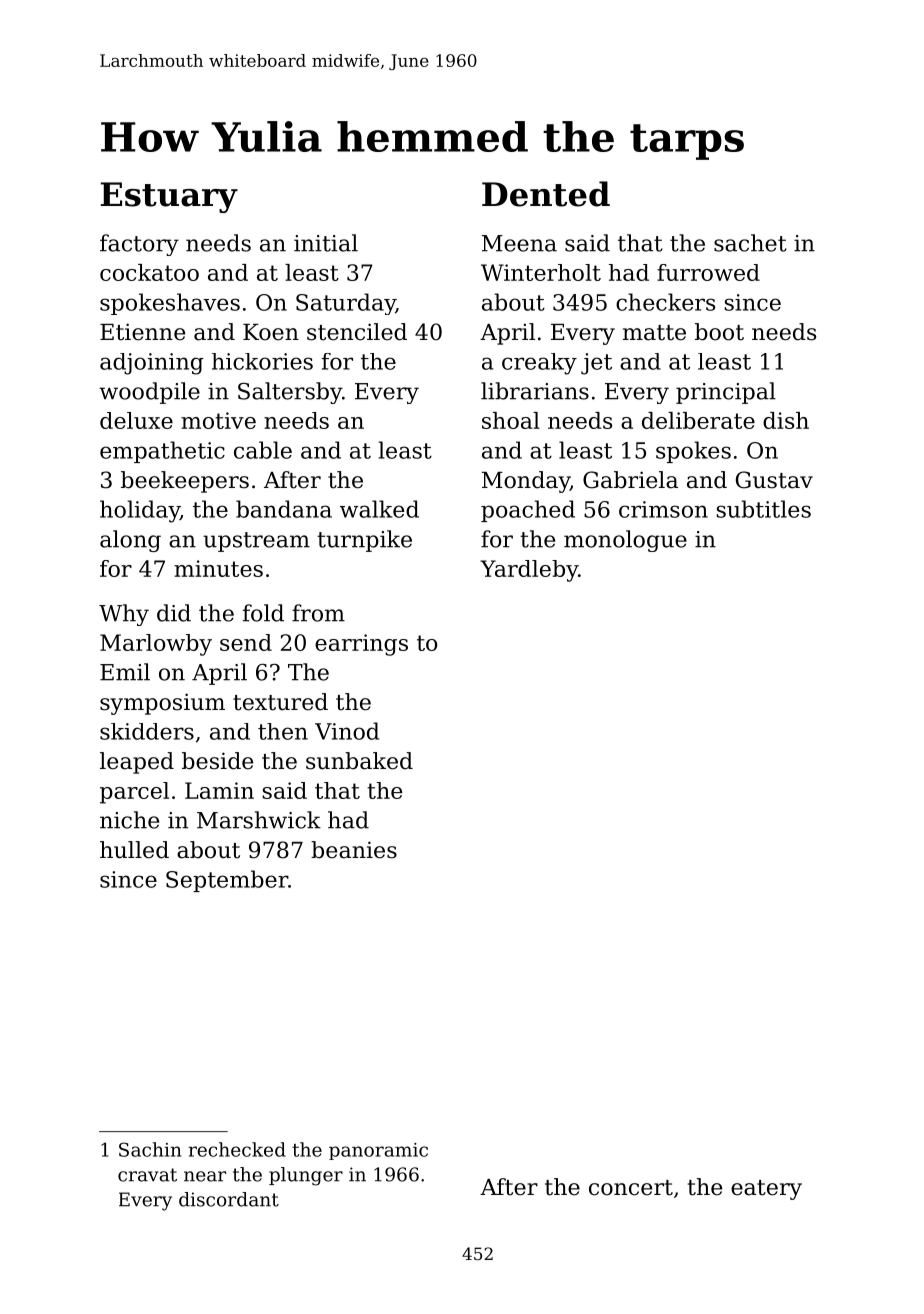  Describe the element at coordinates (750, 243) in the document. I see `sachet` at that location.
